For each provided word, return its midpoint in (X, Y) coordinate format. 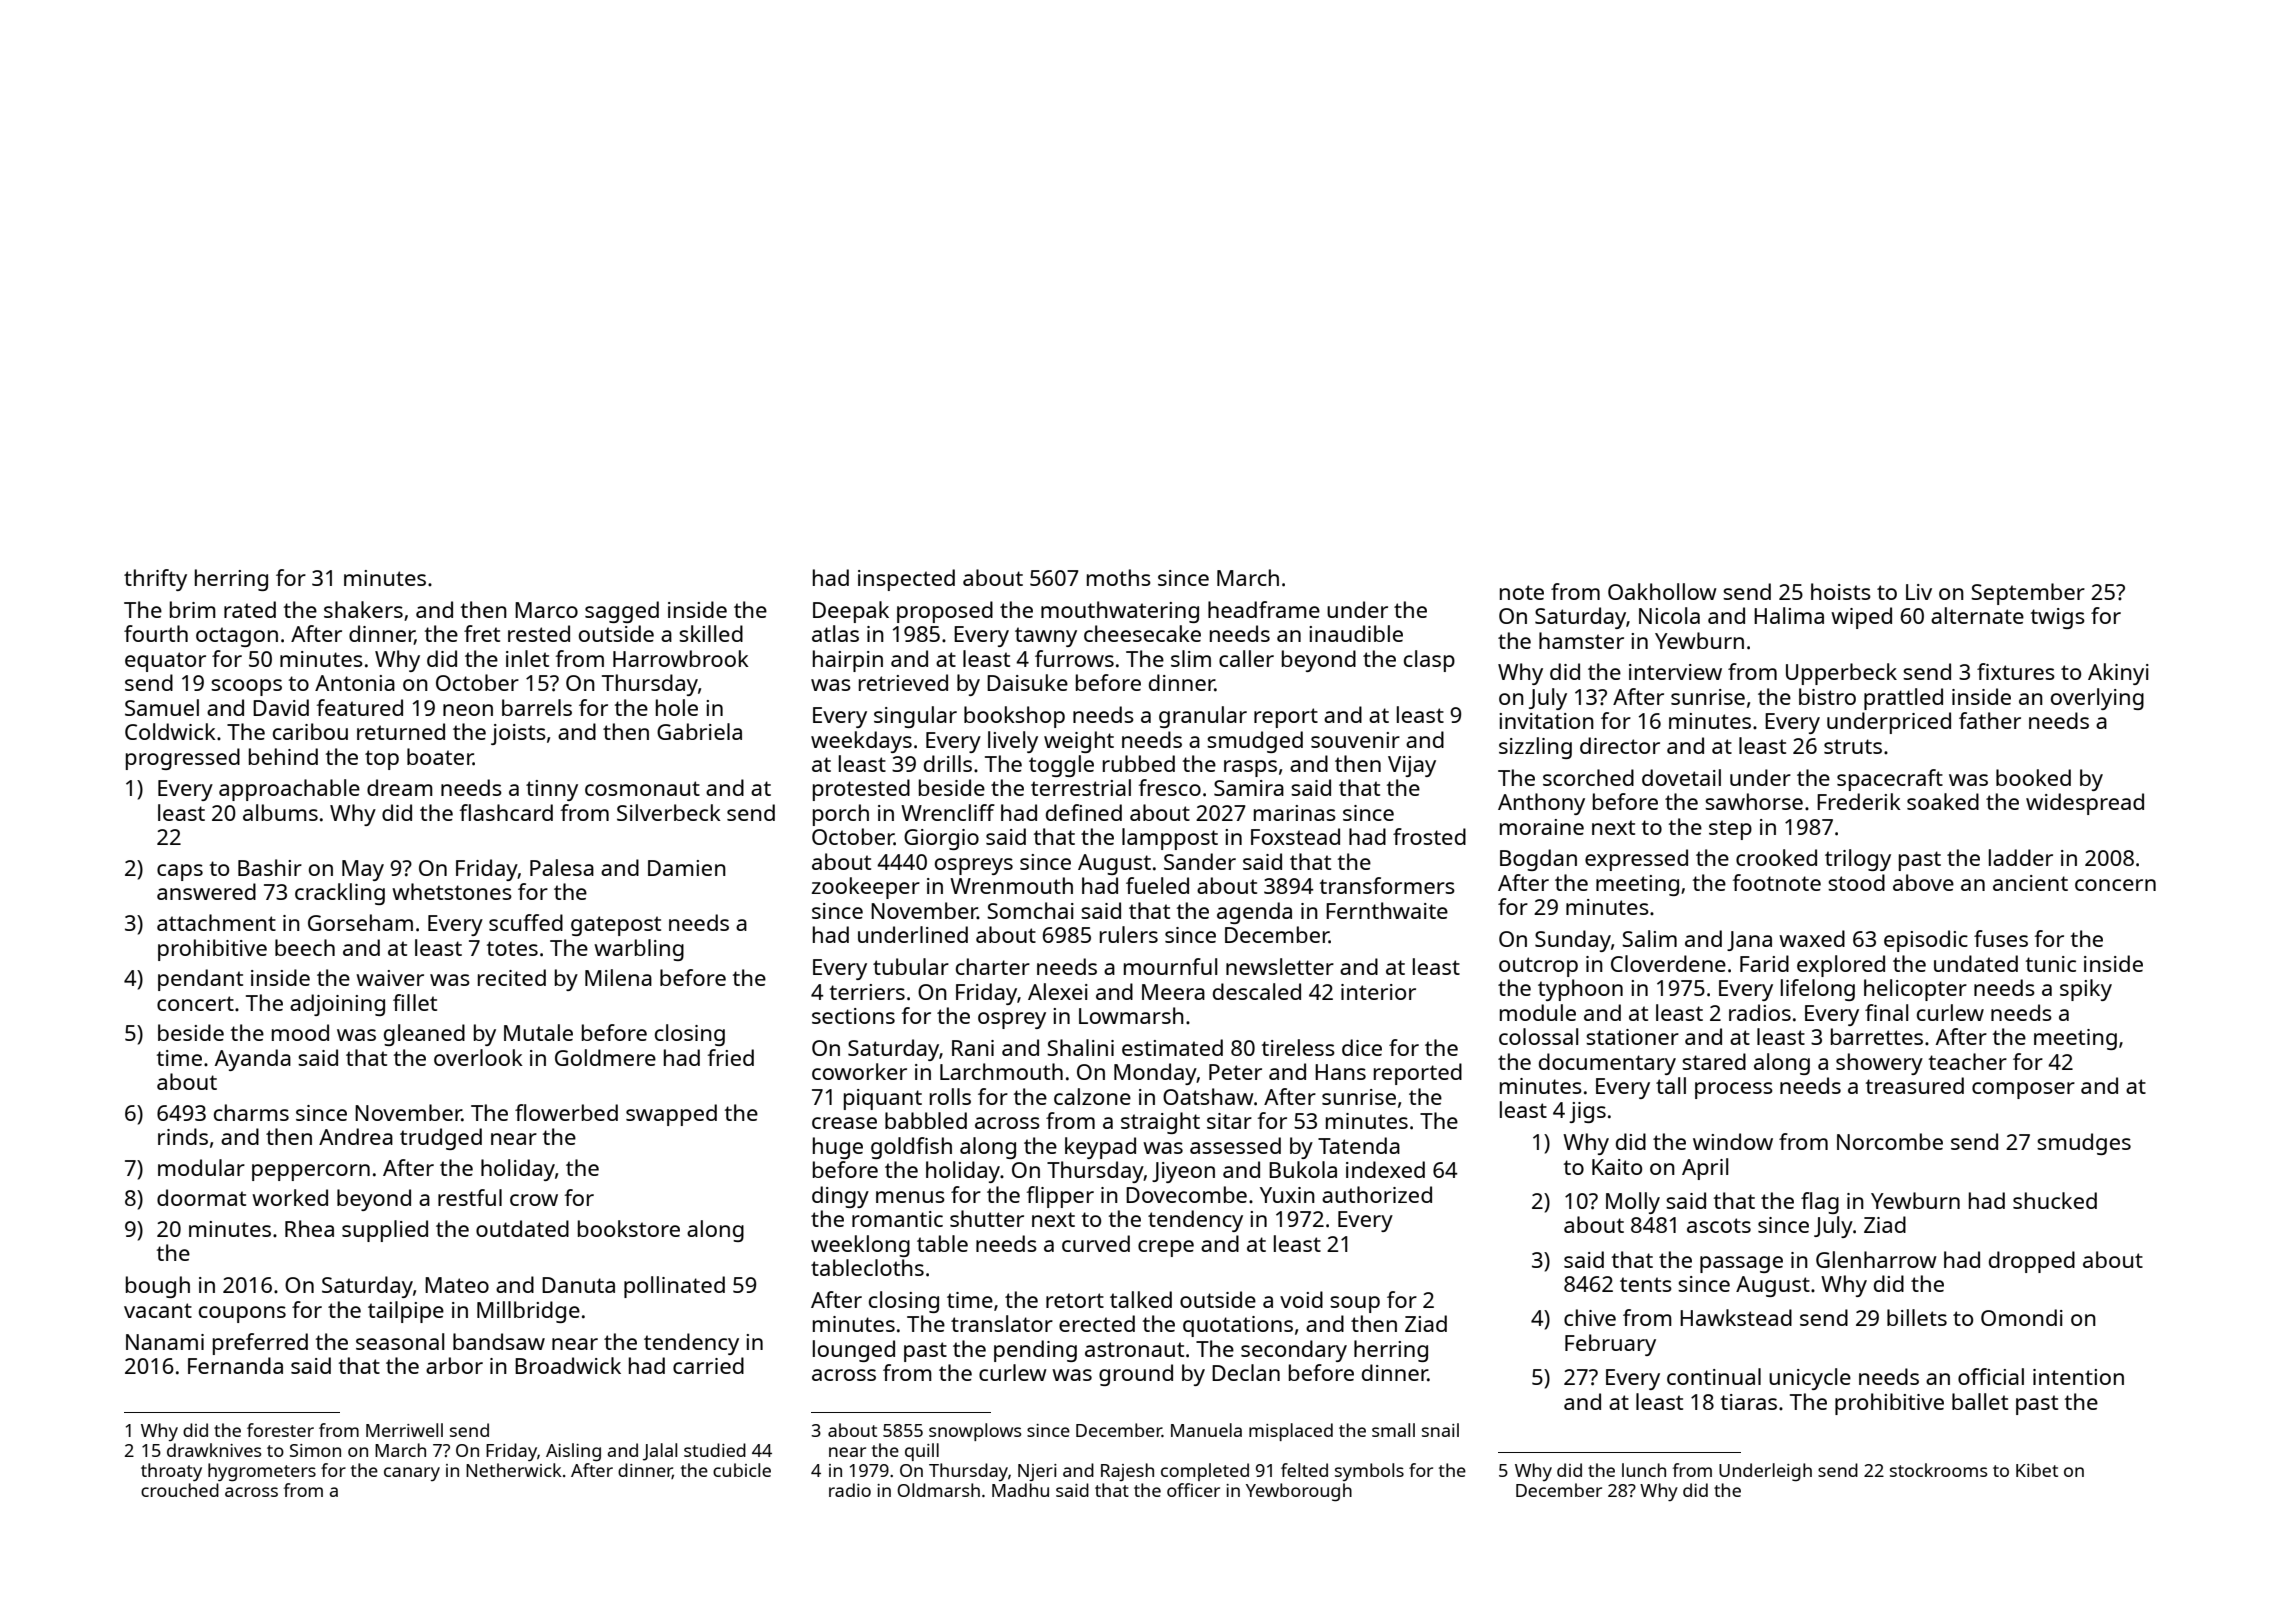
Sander (1200, 861)
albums (280, 812)
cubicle (742, 1470)
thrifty (155, 580)
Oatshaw (1208, 1096)
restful (470, 1197)
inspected (906, 580)
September (2028, 594)
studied (715, 1450)
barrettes (1877, 1036)
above (1923, 882)
